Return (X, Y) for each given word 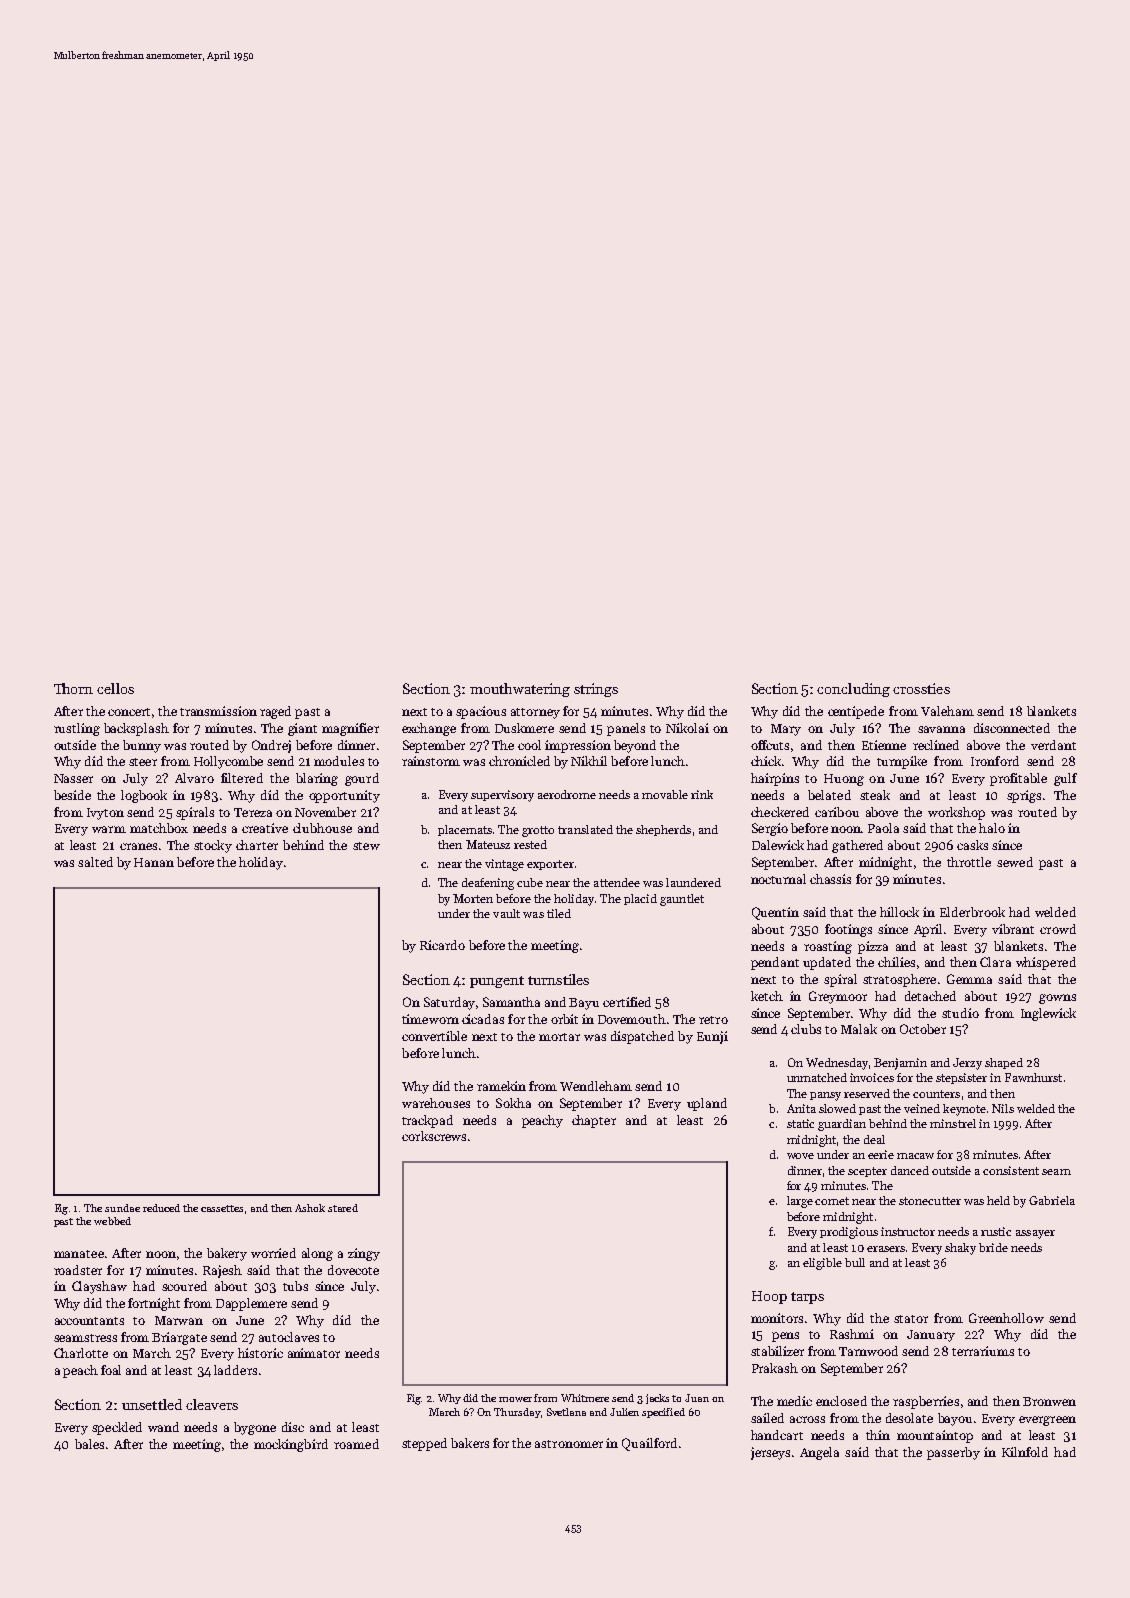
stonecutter (930, 1201)
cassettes (222, 1208)
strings (596, 690)
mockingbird (291, 1445)
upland (707, 1104)
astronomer (569, 1444)
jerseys (770, 1453)
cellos (115, 688)
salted (95, 862)
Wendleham (596, 1086)
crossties (921, 688)
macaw (915, 1156)
